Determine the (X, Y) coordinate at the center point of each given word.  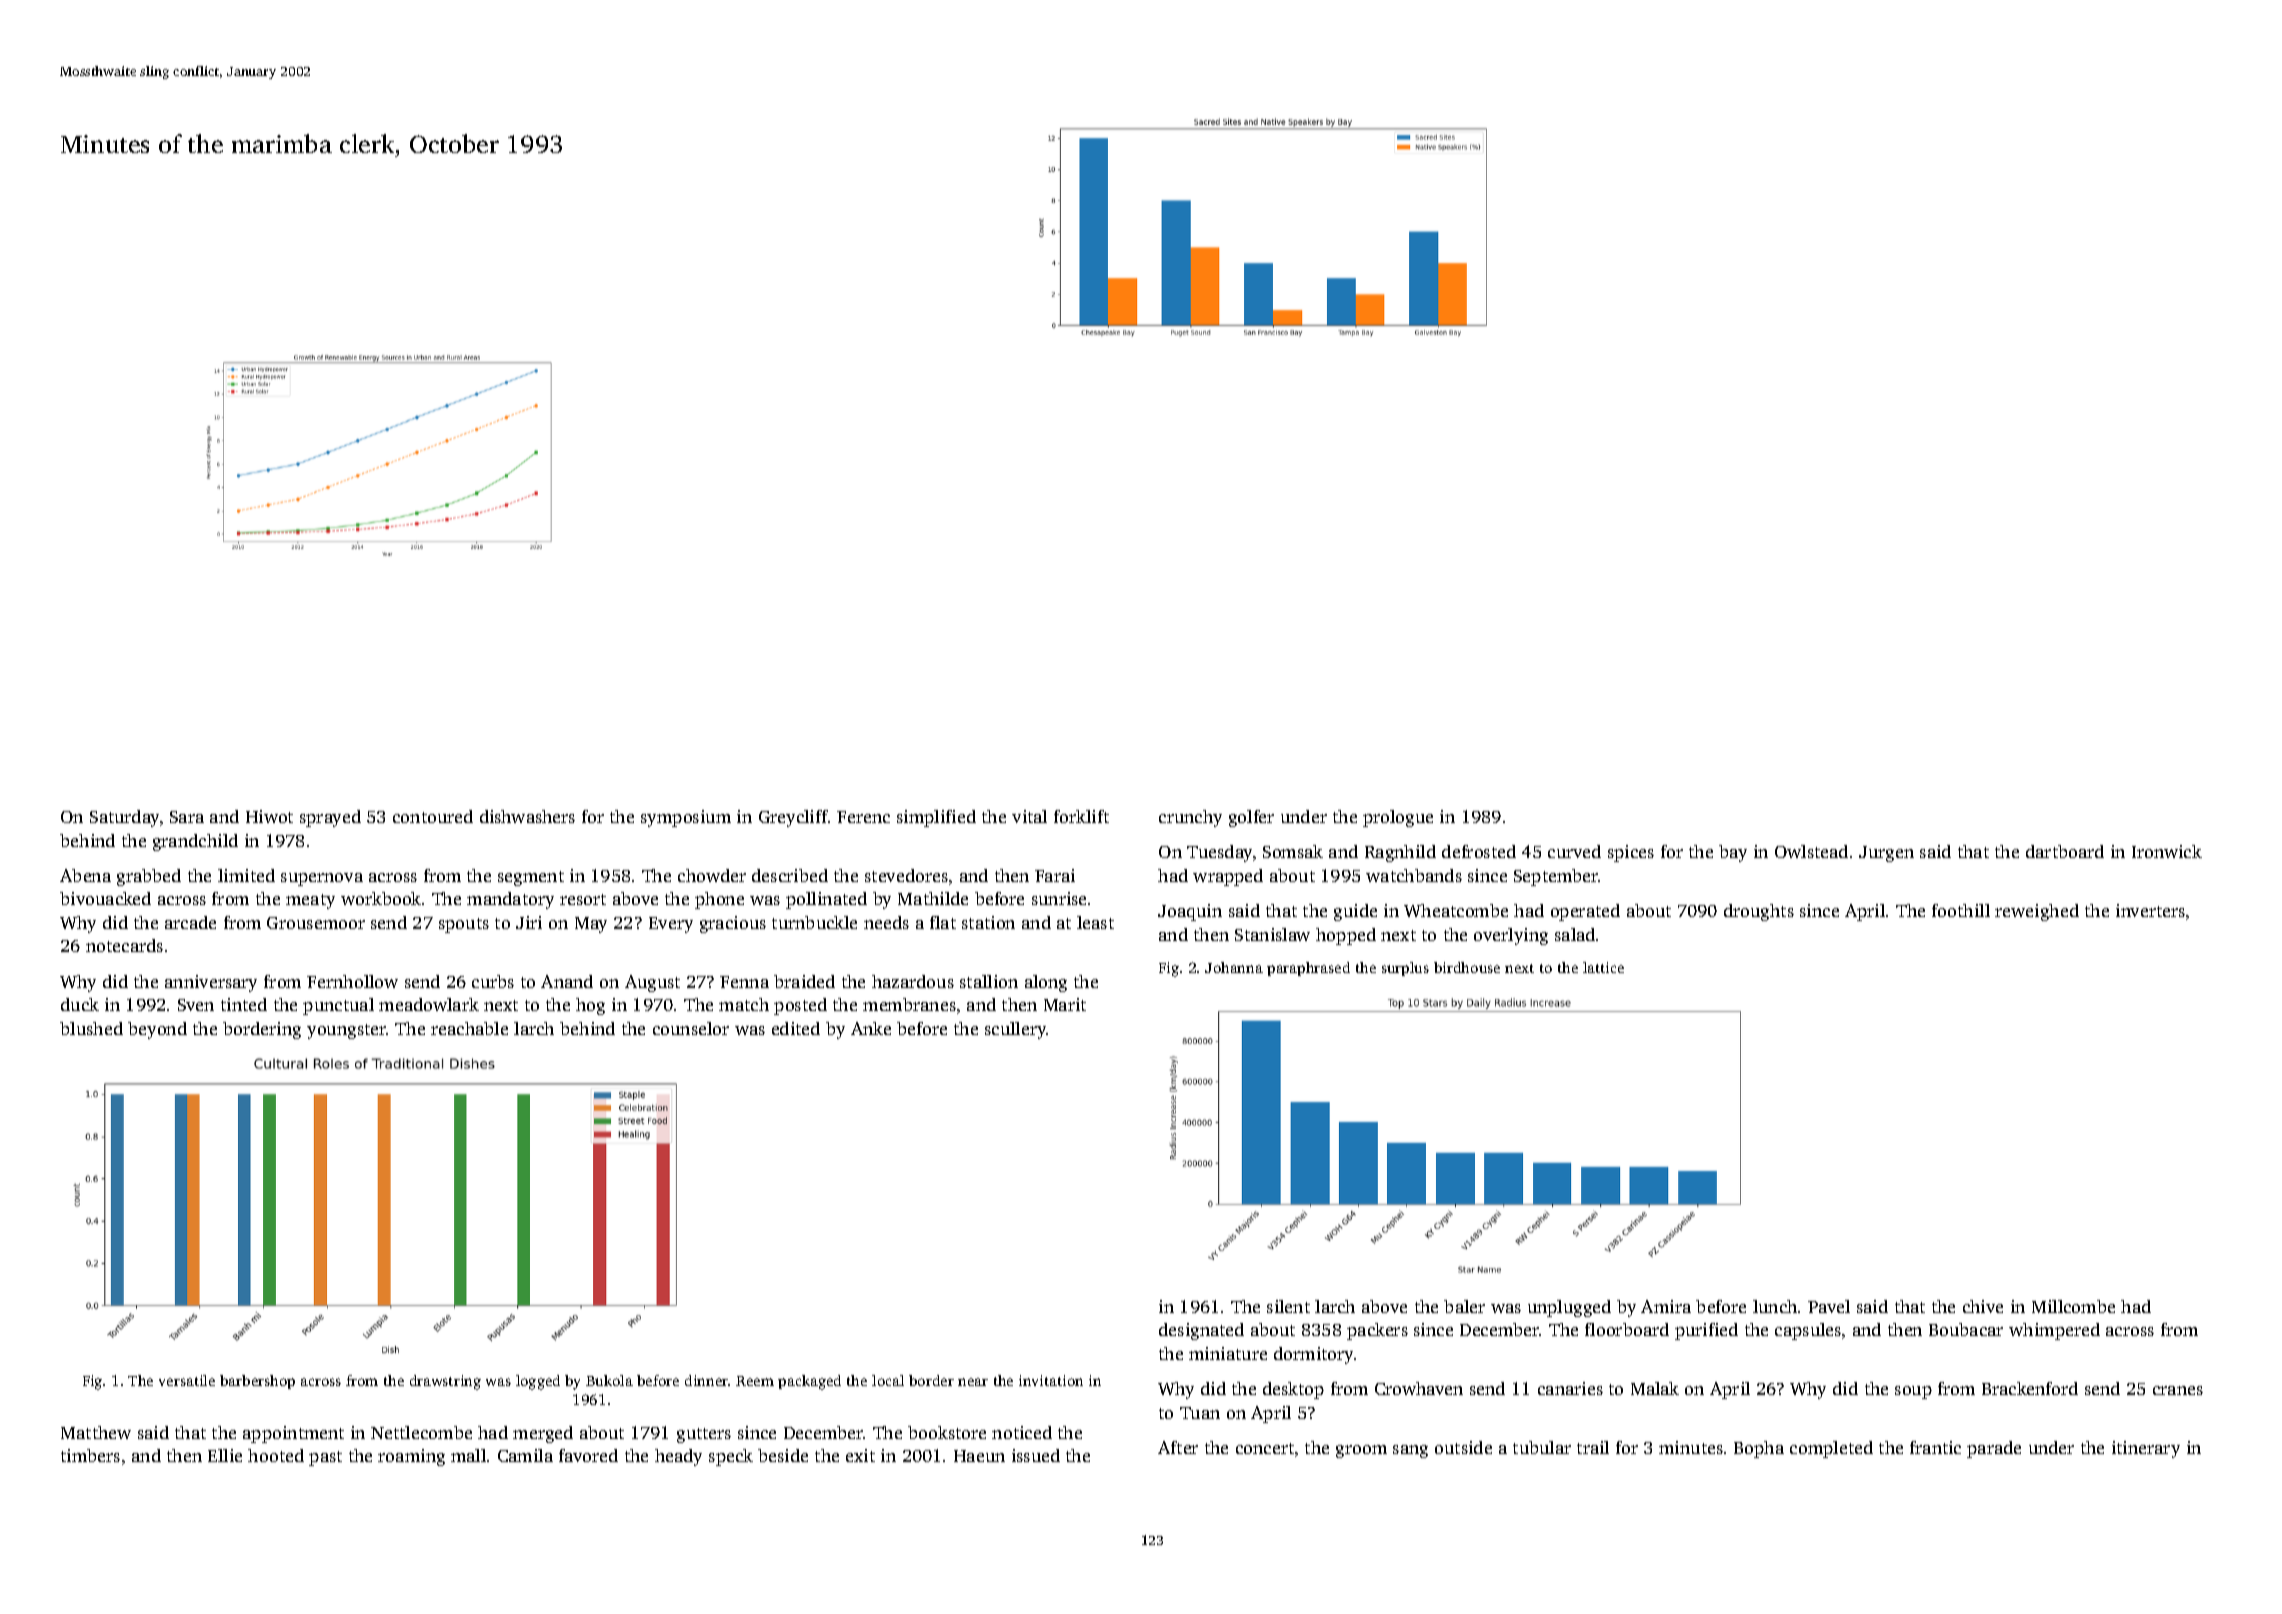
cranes (2178, 1390)
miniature (1228, 1353)
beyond (157, 1030)
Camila (525, 1455)
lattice (1603, 967)
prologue (1398, 818)
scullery (1016, 1030)
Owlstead (1811, 851)
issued (1036, 1455)
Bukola (609, 1380)
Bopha (1759, 1449)
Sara (187, 817)
